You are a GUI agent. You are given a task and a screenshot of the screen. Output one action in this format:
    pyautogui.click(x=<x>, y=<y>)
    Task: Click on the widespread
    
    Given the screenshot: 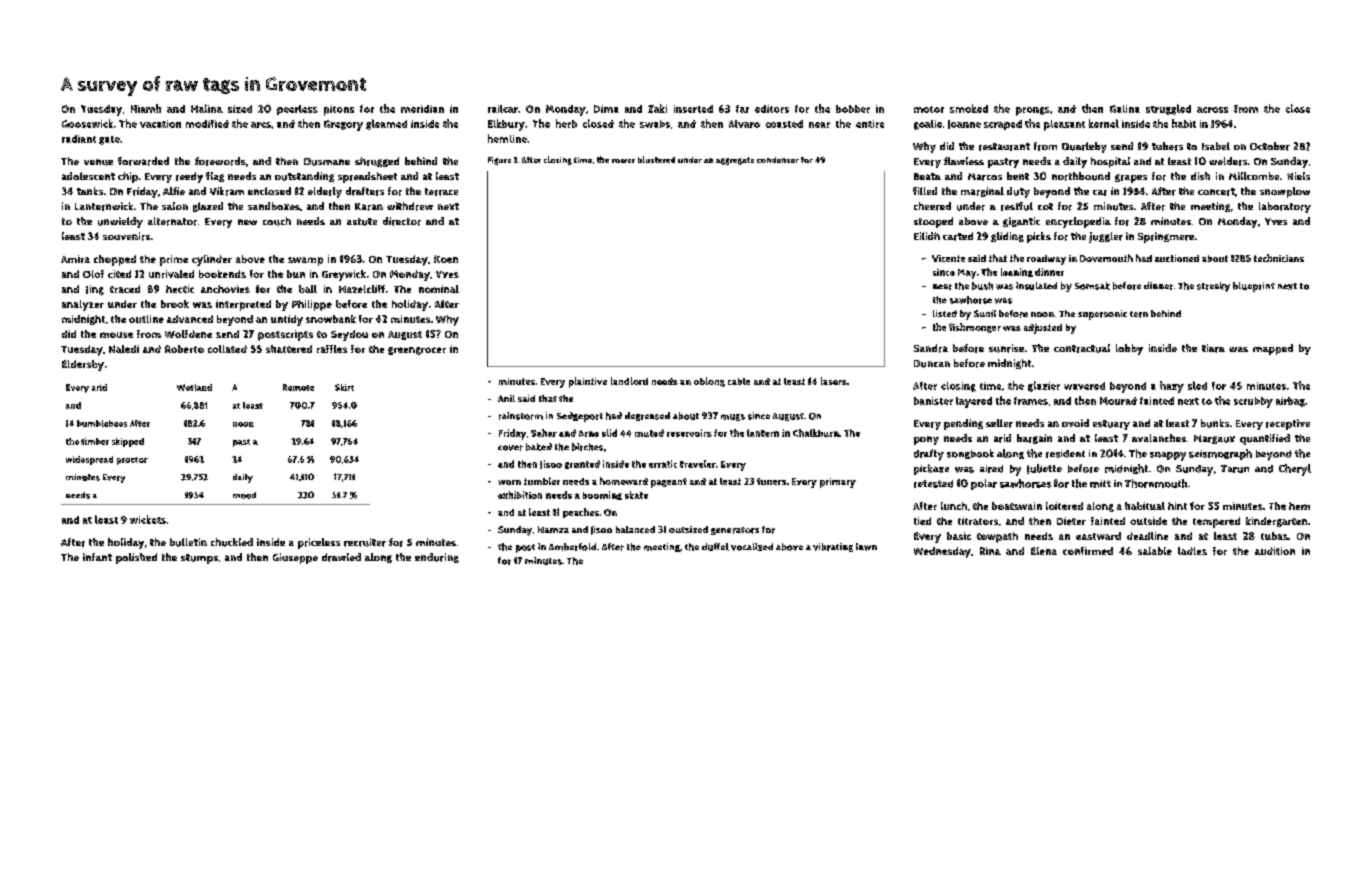 What is the action you would take?
    pyautogui.click(x=89, y=460)
